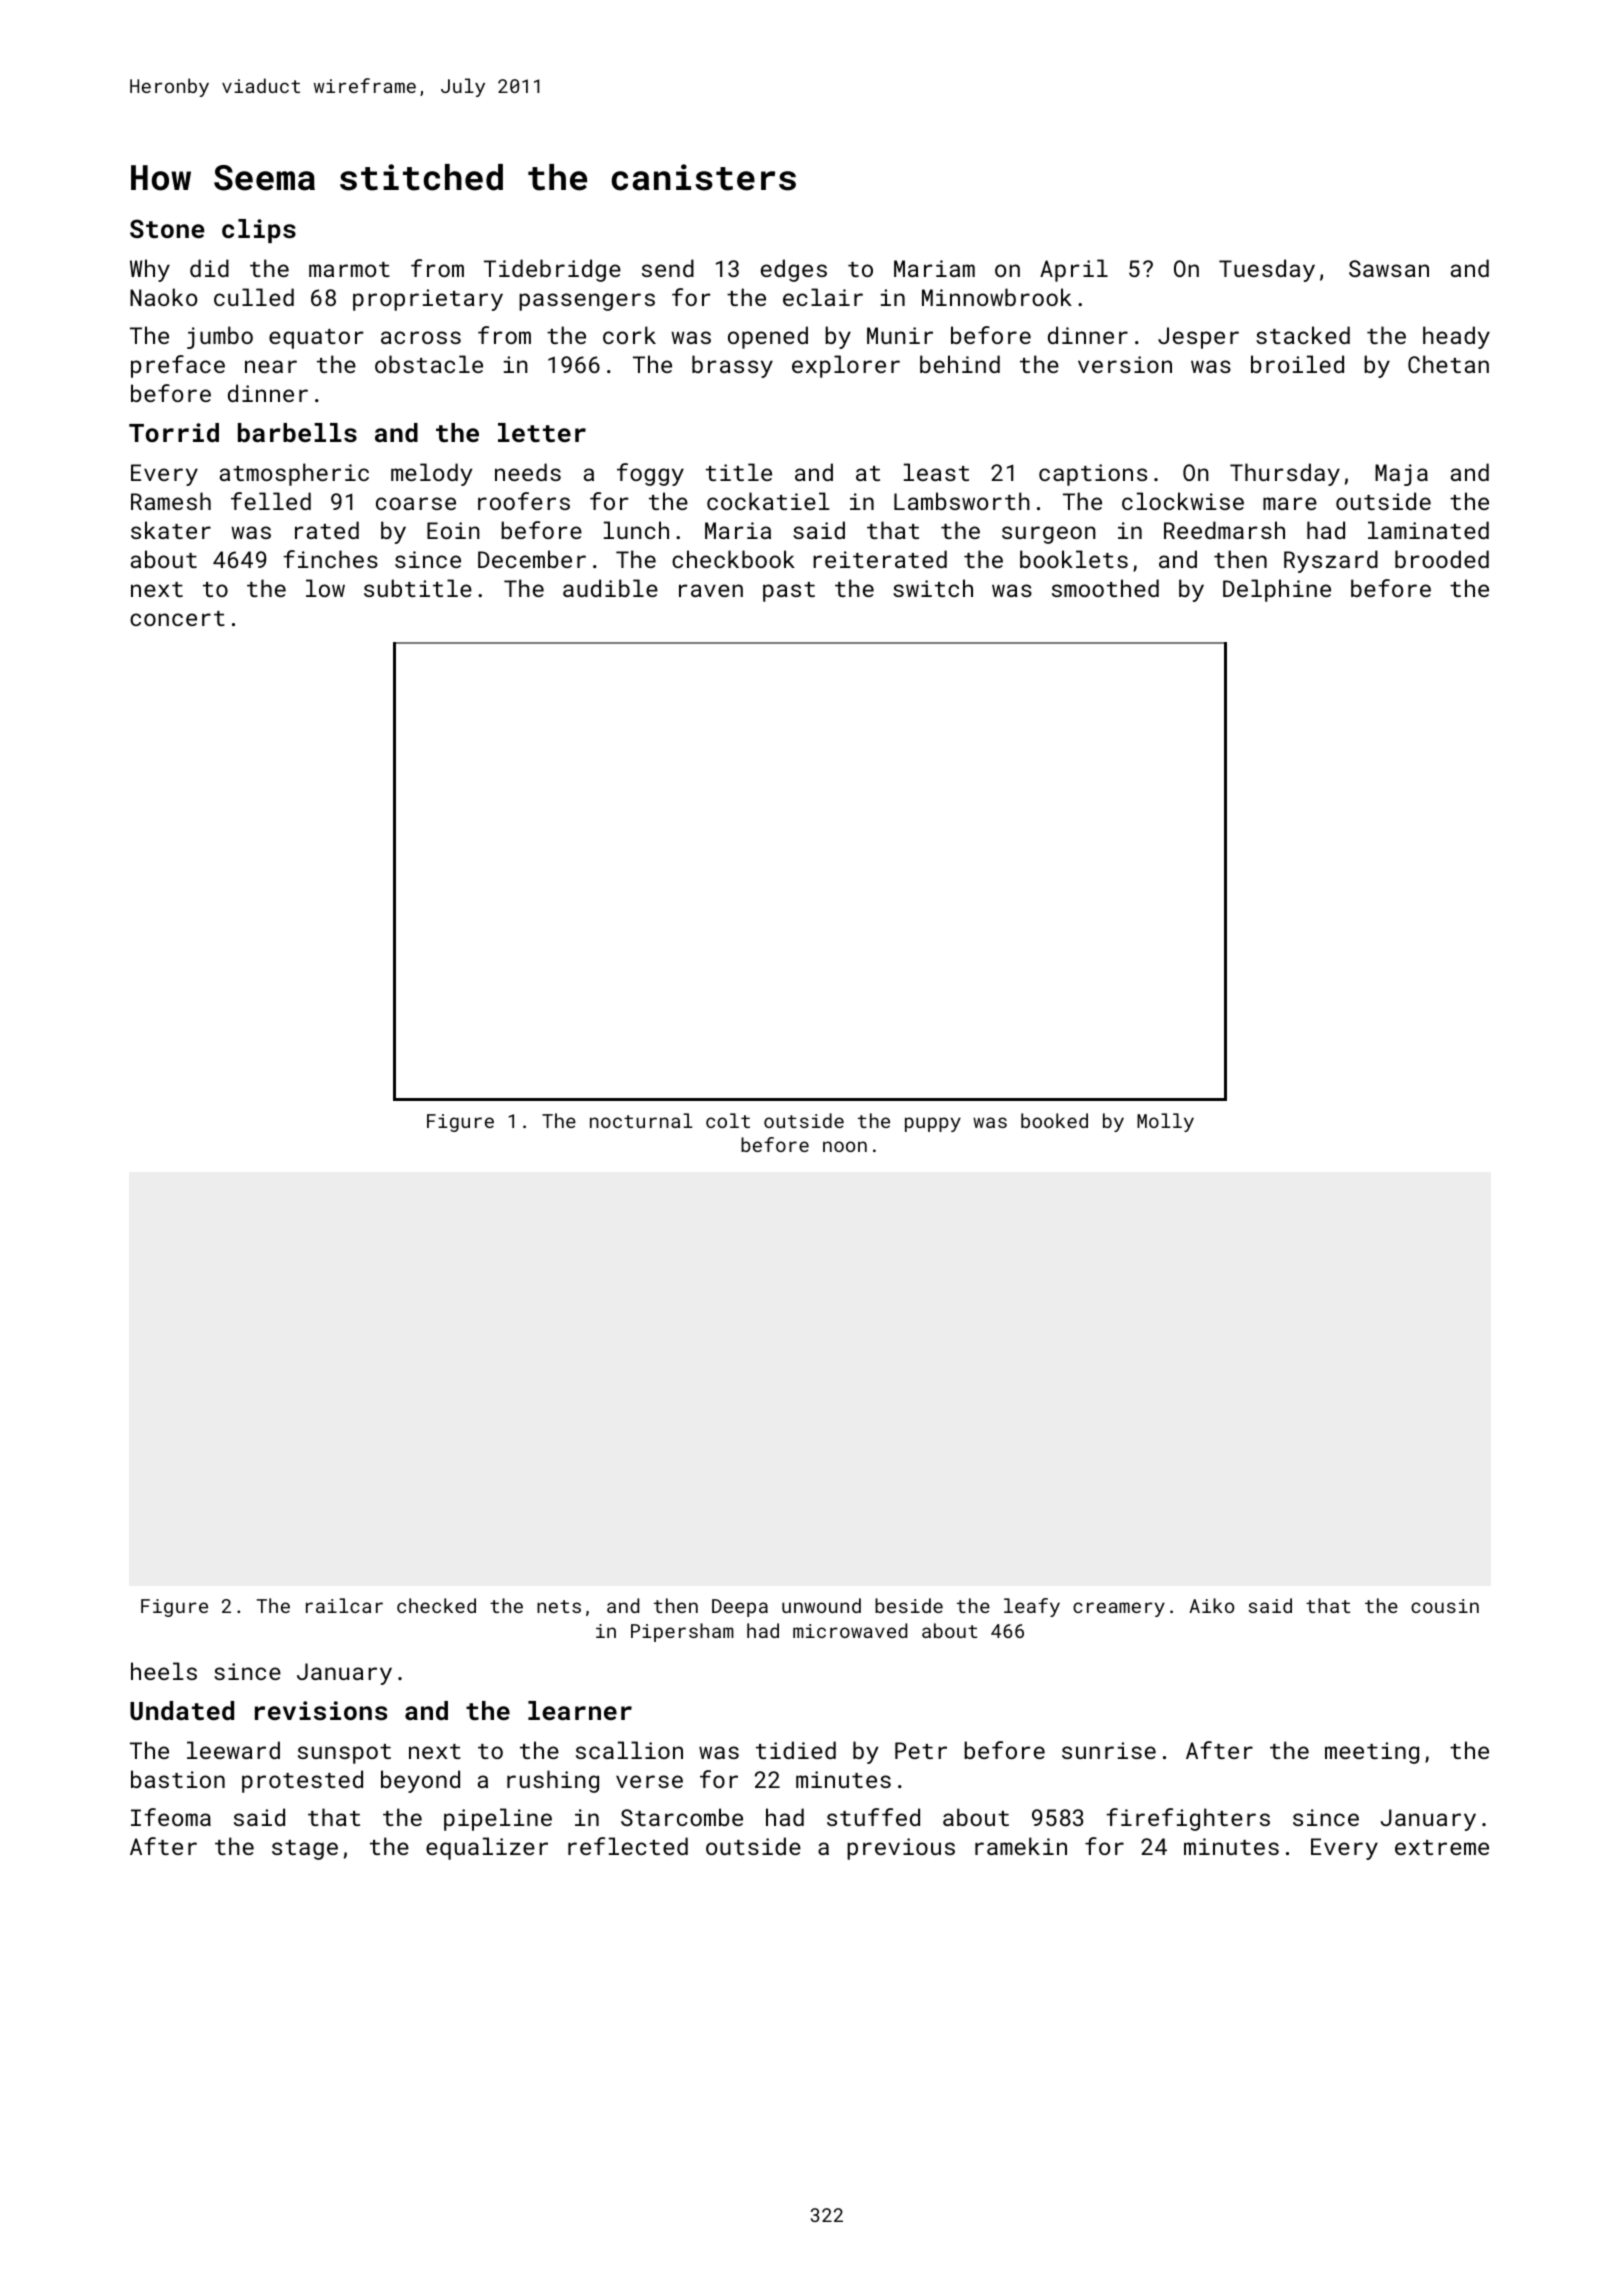  I want to click on past, so click(789, 592).
